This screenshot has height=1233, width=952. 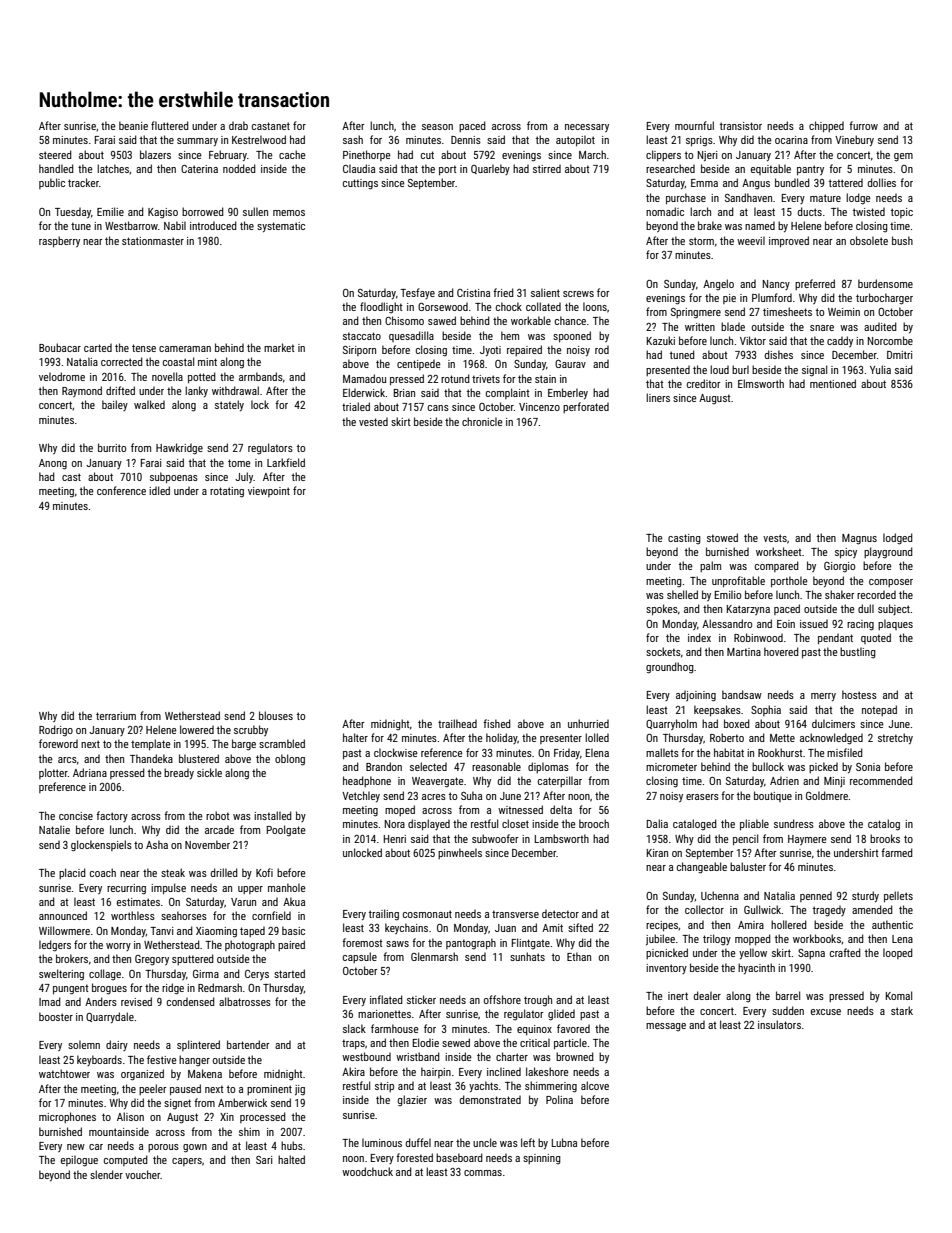 I want to click on Claudia, so click(x=359, y=168).
